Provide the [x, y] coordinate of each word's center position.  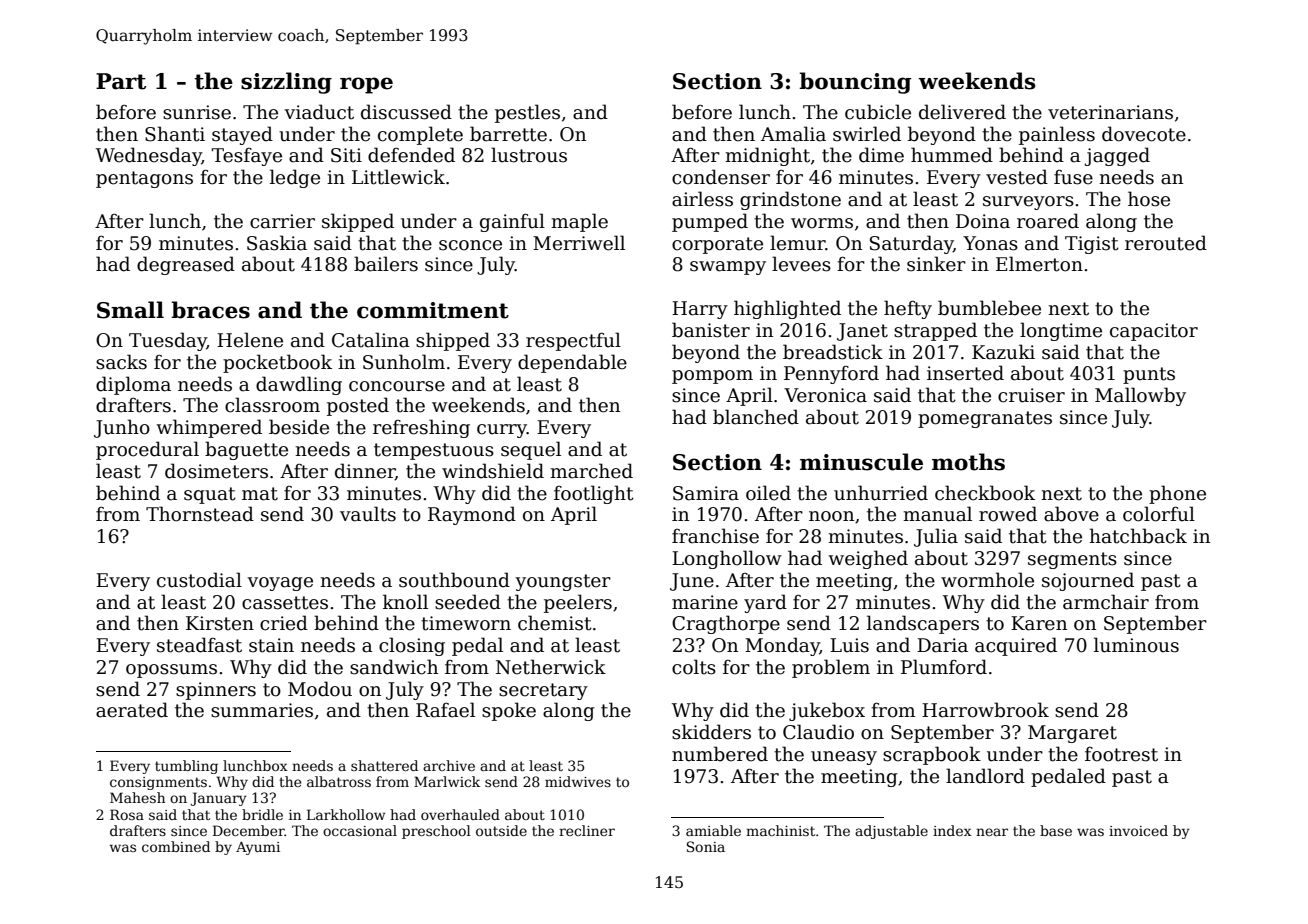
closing [412, 646]
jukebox [827, 711]
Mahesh [137, 797]
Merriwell [579, 243]
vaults [368, 514]
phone [1177, 494]
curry [502, 431]
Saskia [277, 243]
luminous [1136, 645]
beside [299, 427]
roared [1048, 221]
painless [1057, 135]
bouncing [855, 83]
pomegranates [985, 419]
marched [591, 471]
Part [121, 81]
